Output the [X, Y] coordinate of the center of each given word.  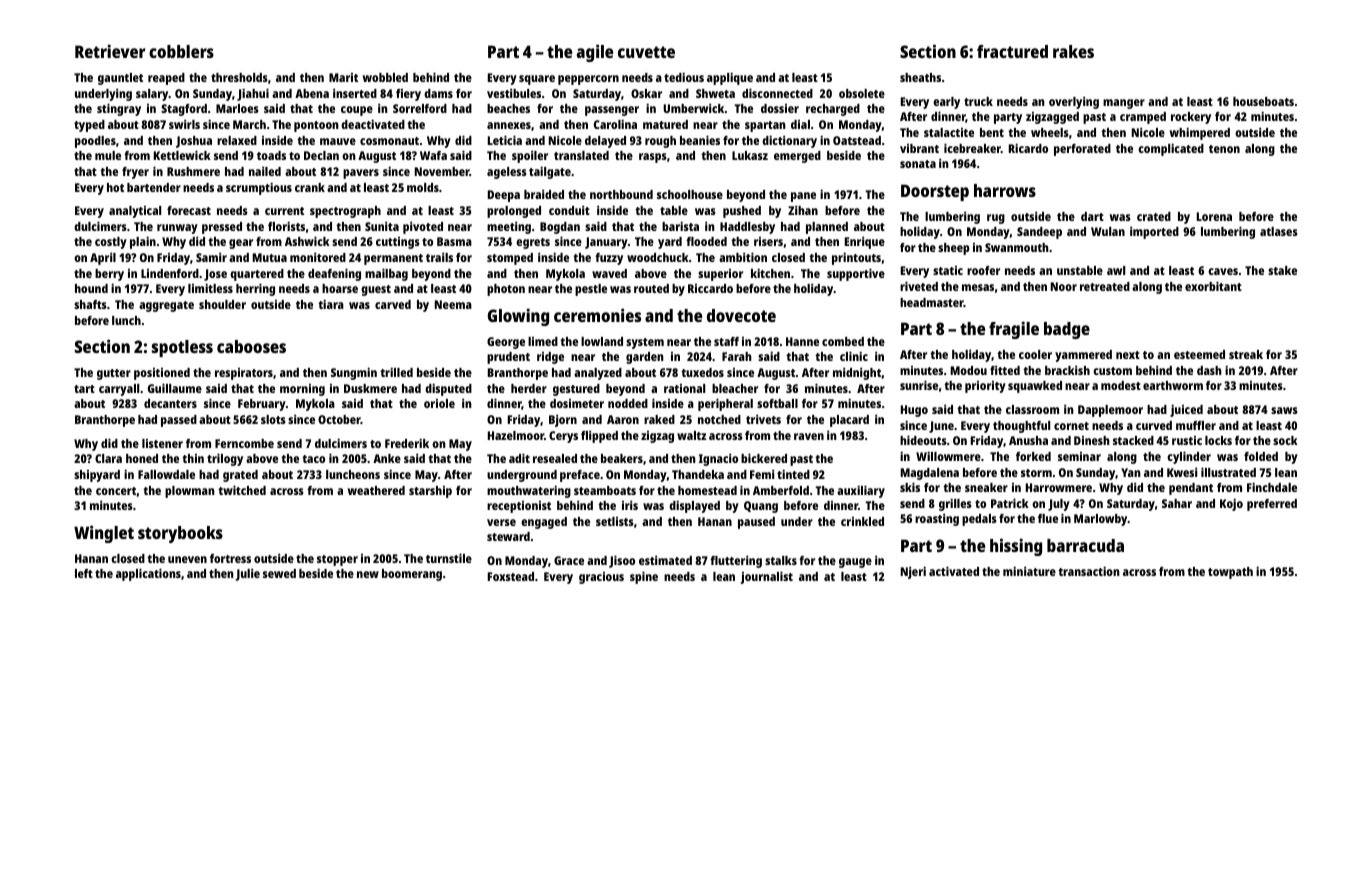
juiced [1186, 410]
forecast [189, 210]
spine [644, 577]
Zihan [803, 210]
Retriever [110, 51]
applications [148, 574]
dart [1092, 216]
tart [84, 389]
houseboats [1263, 101]
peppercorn [588, 80]
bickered [764, 458]
